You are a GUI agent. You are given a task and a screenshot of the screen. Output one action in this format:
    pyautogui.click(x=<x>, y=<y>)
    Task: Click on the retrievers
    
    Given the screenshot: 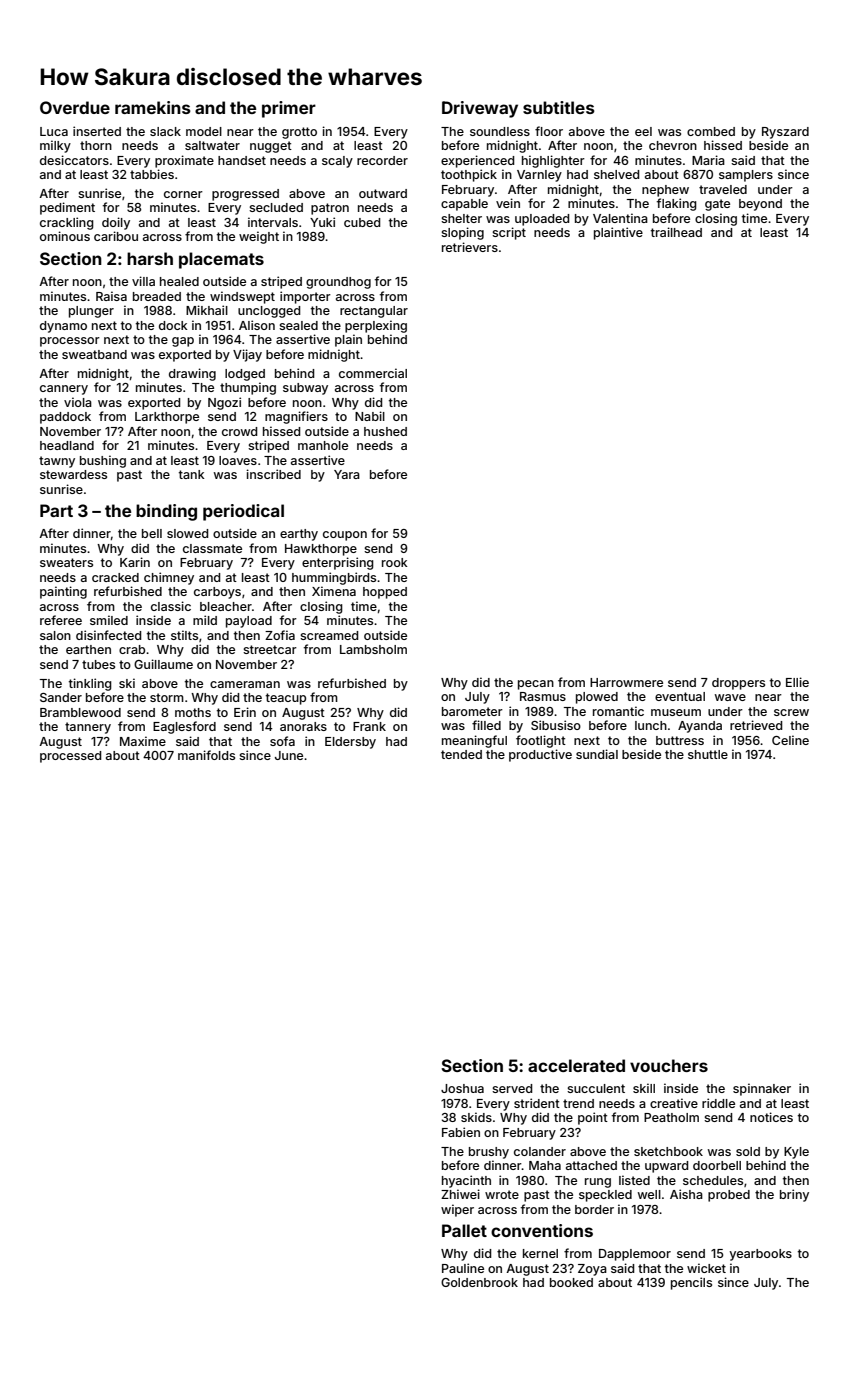 What is the action you would take?
    pyautogui.click(x=470, y=247)
